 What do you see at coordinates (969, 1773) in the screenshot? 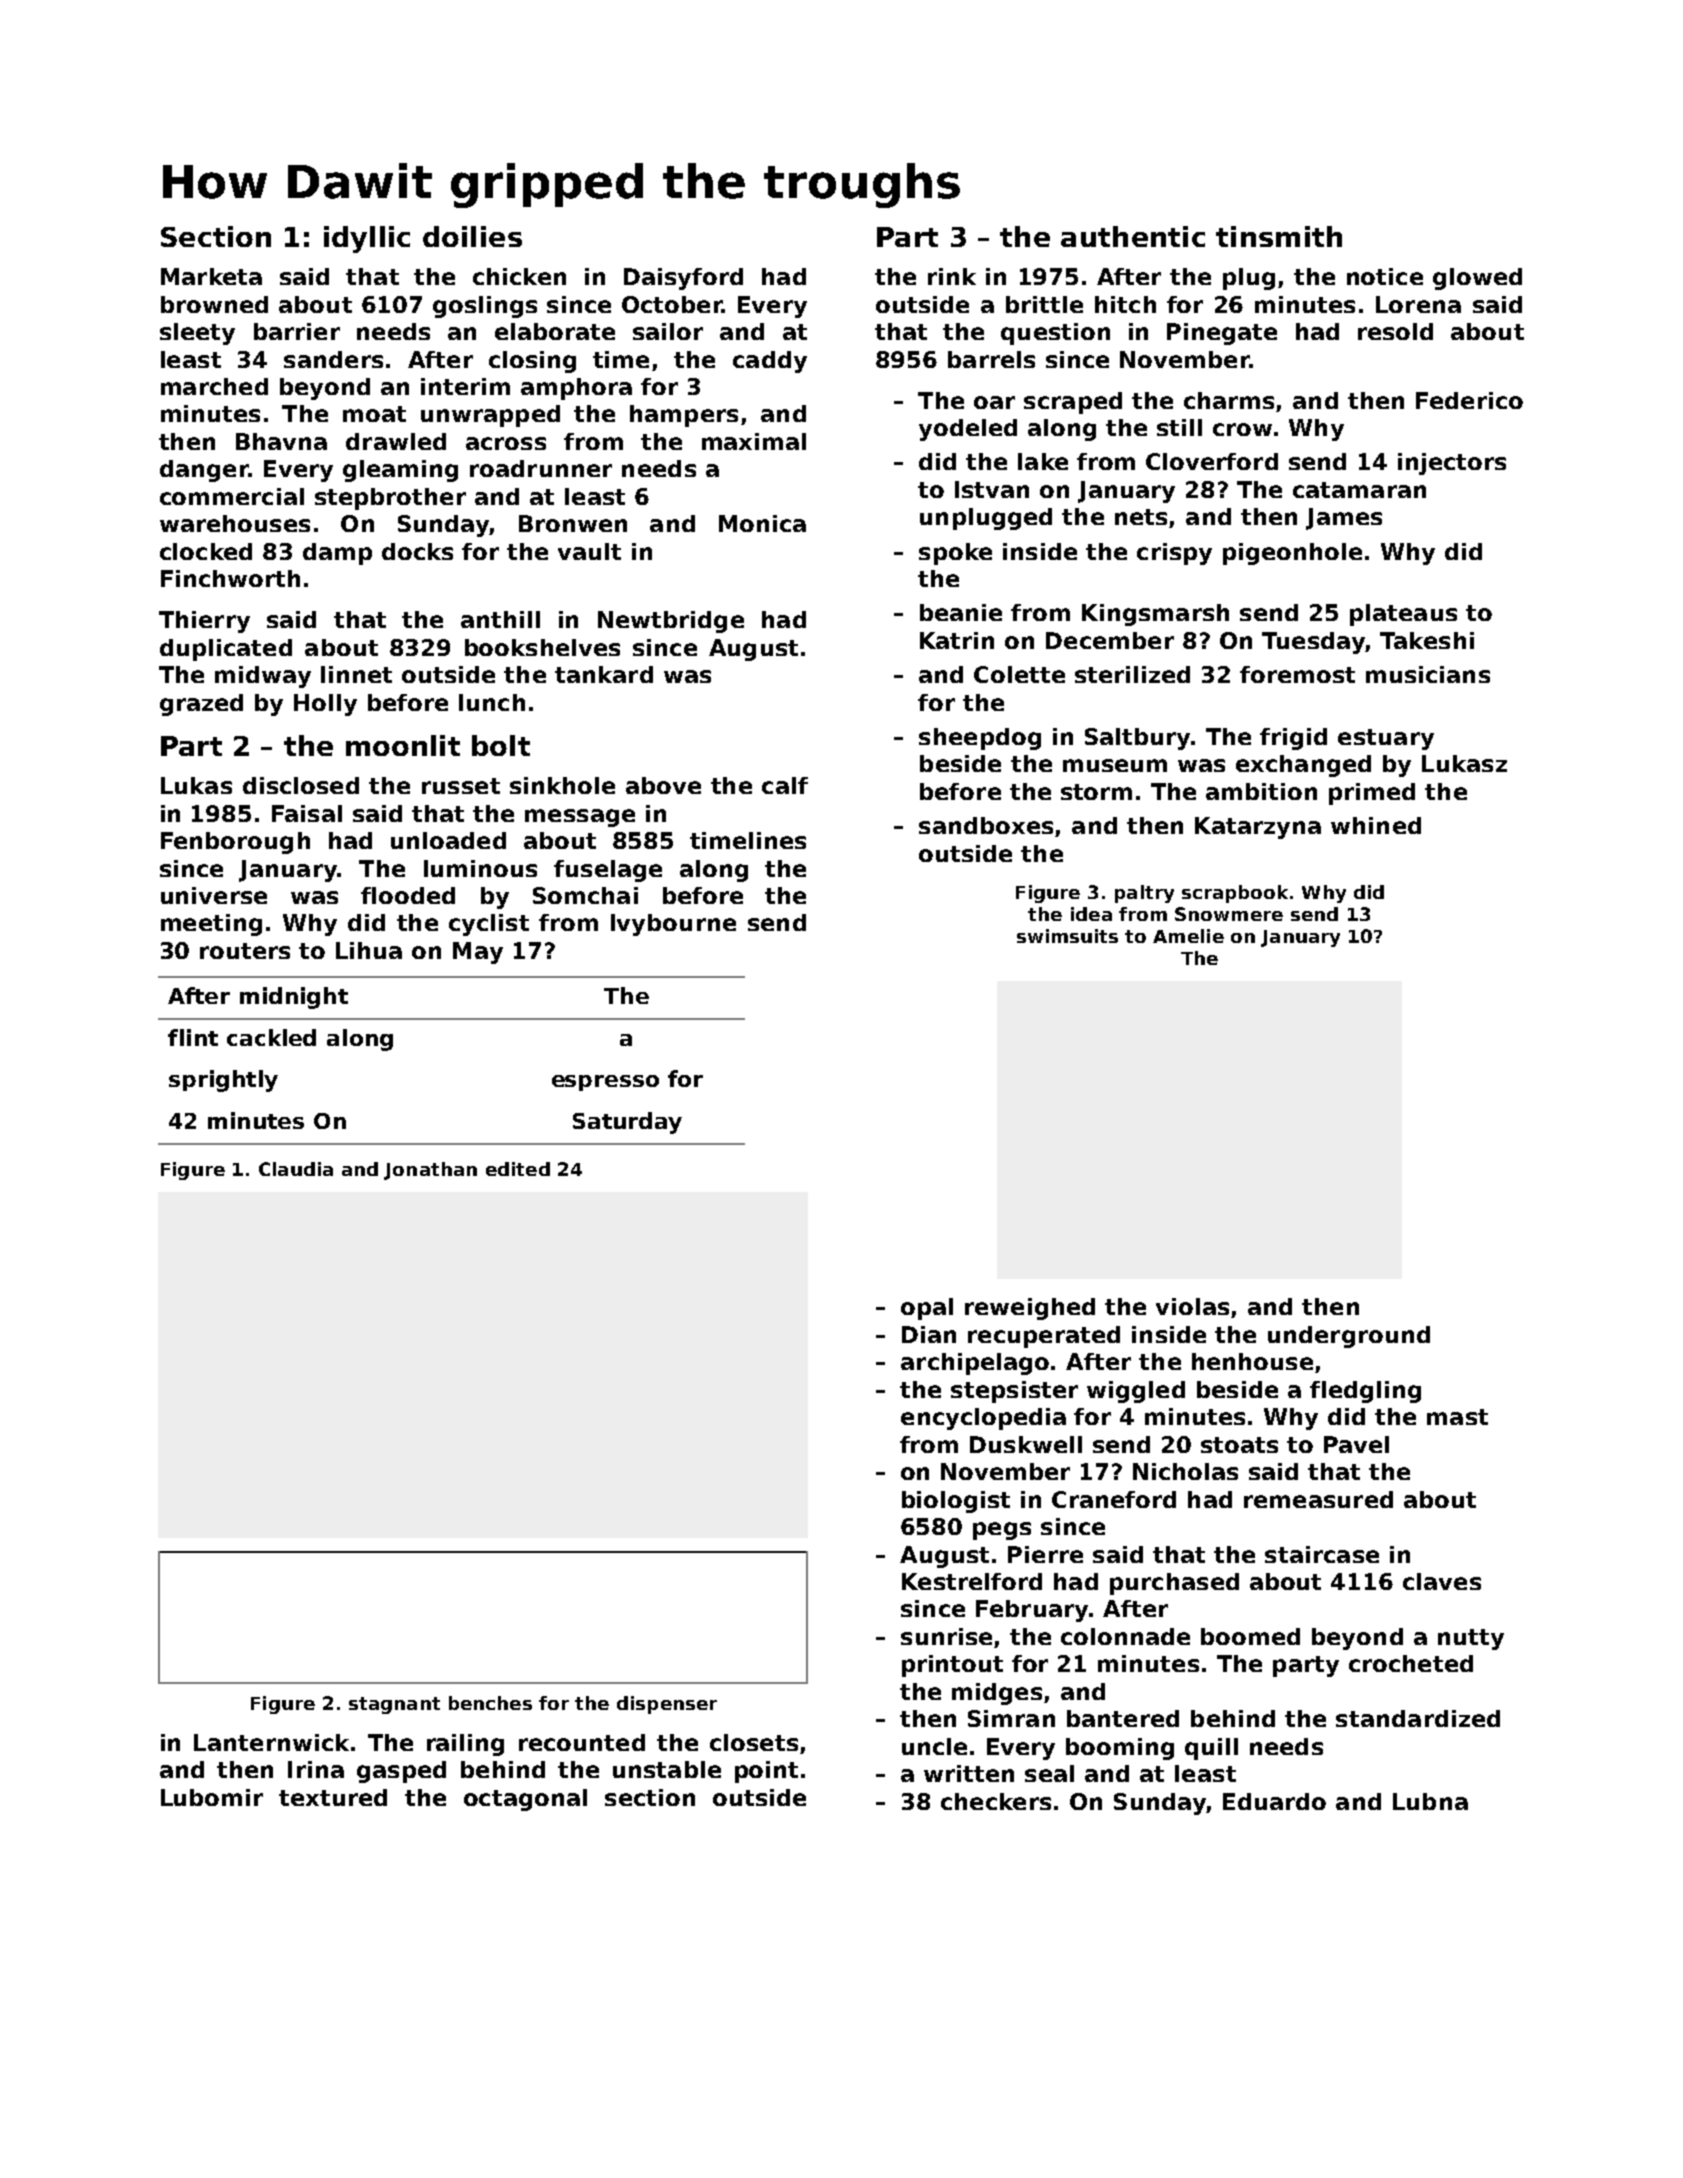
I see `written` at bounding box center [969, 1773].
